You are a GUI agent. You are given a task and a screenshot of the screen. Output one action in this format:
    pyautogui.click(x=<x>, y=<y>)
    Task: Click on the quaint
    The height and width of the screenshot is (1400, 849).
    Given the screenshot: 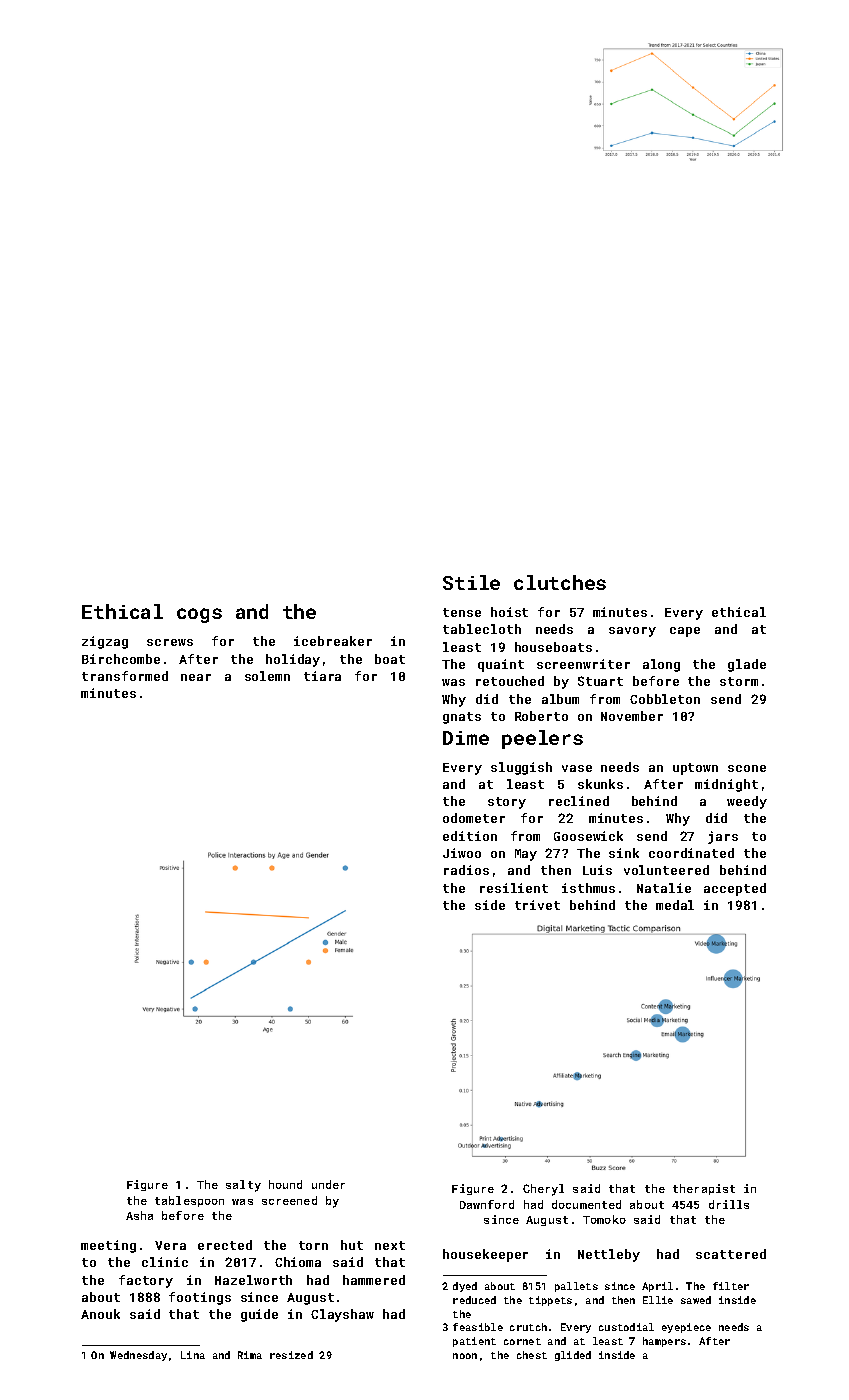 What is the action you would take?
    pyautogui.click(x=501, y=665)
